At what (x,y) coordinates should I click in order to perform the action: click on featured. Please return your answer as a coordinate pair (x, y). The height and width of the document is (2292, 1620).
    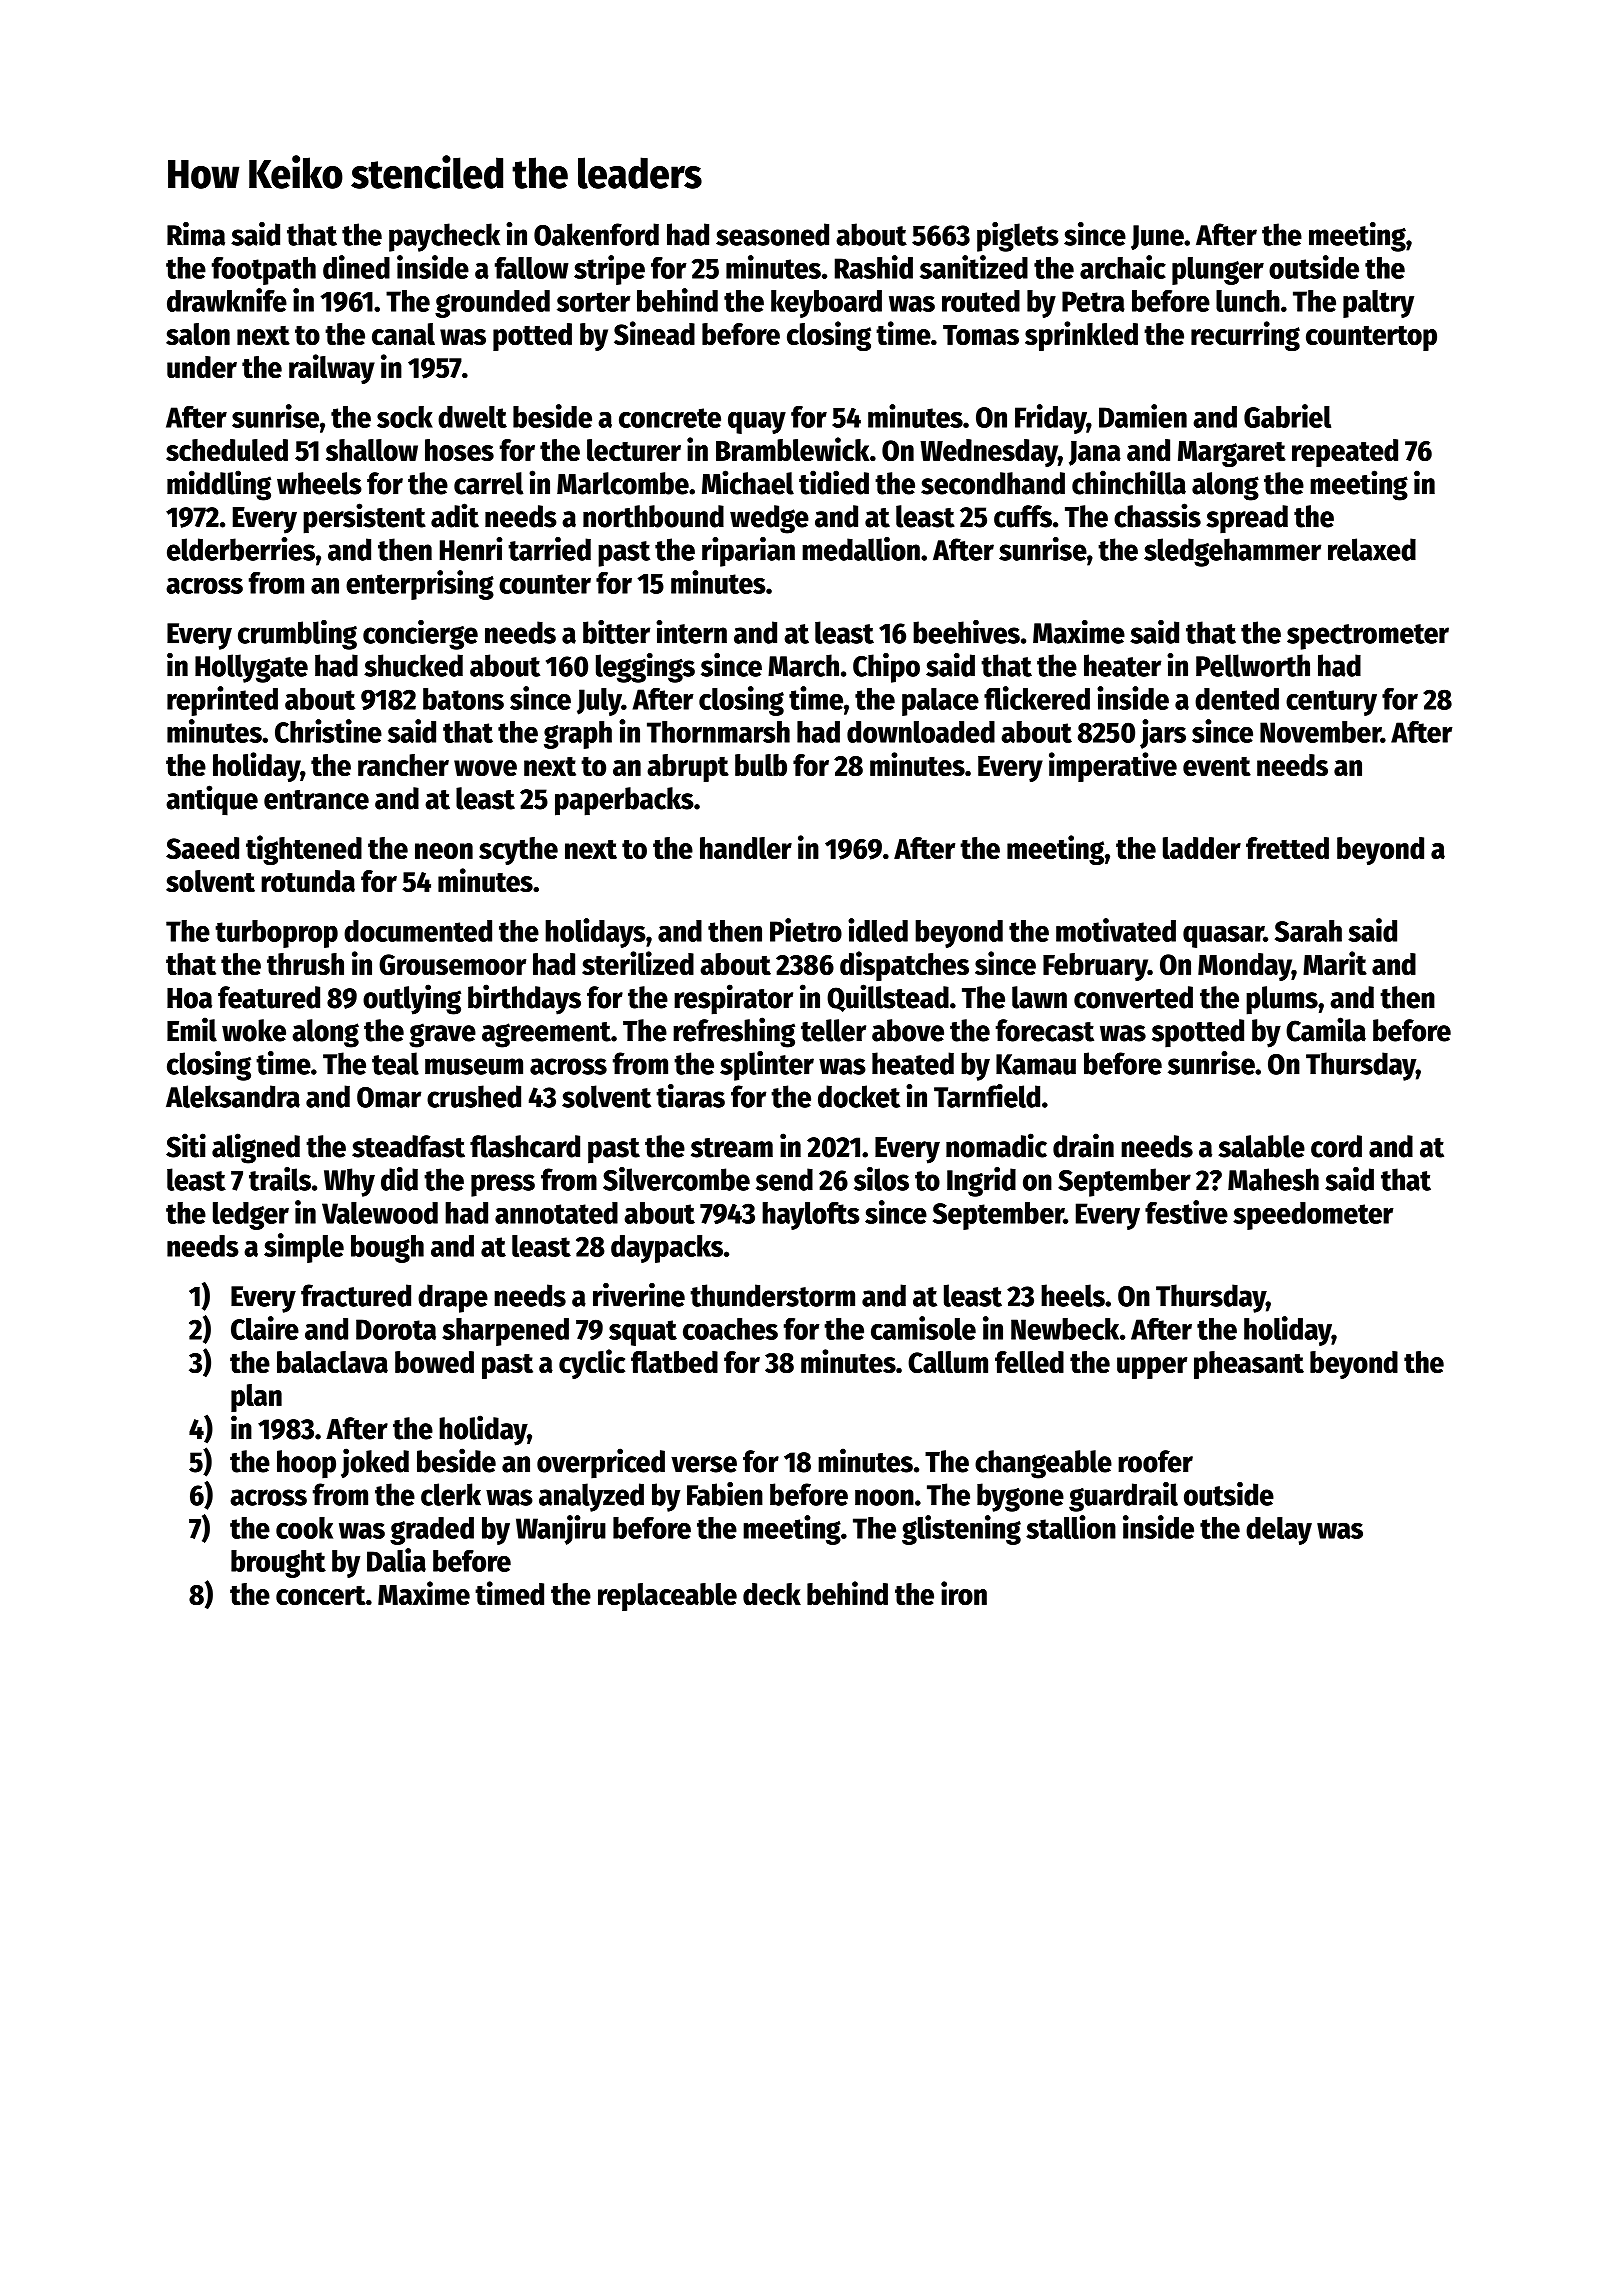
    Looking at the image, I should click on (269, 997).
